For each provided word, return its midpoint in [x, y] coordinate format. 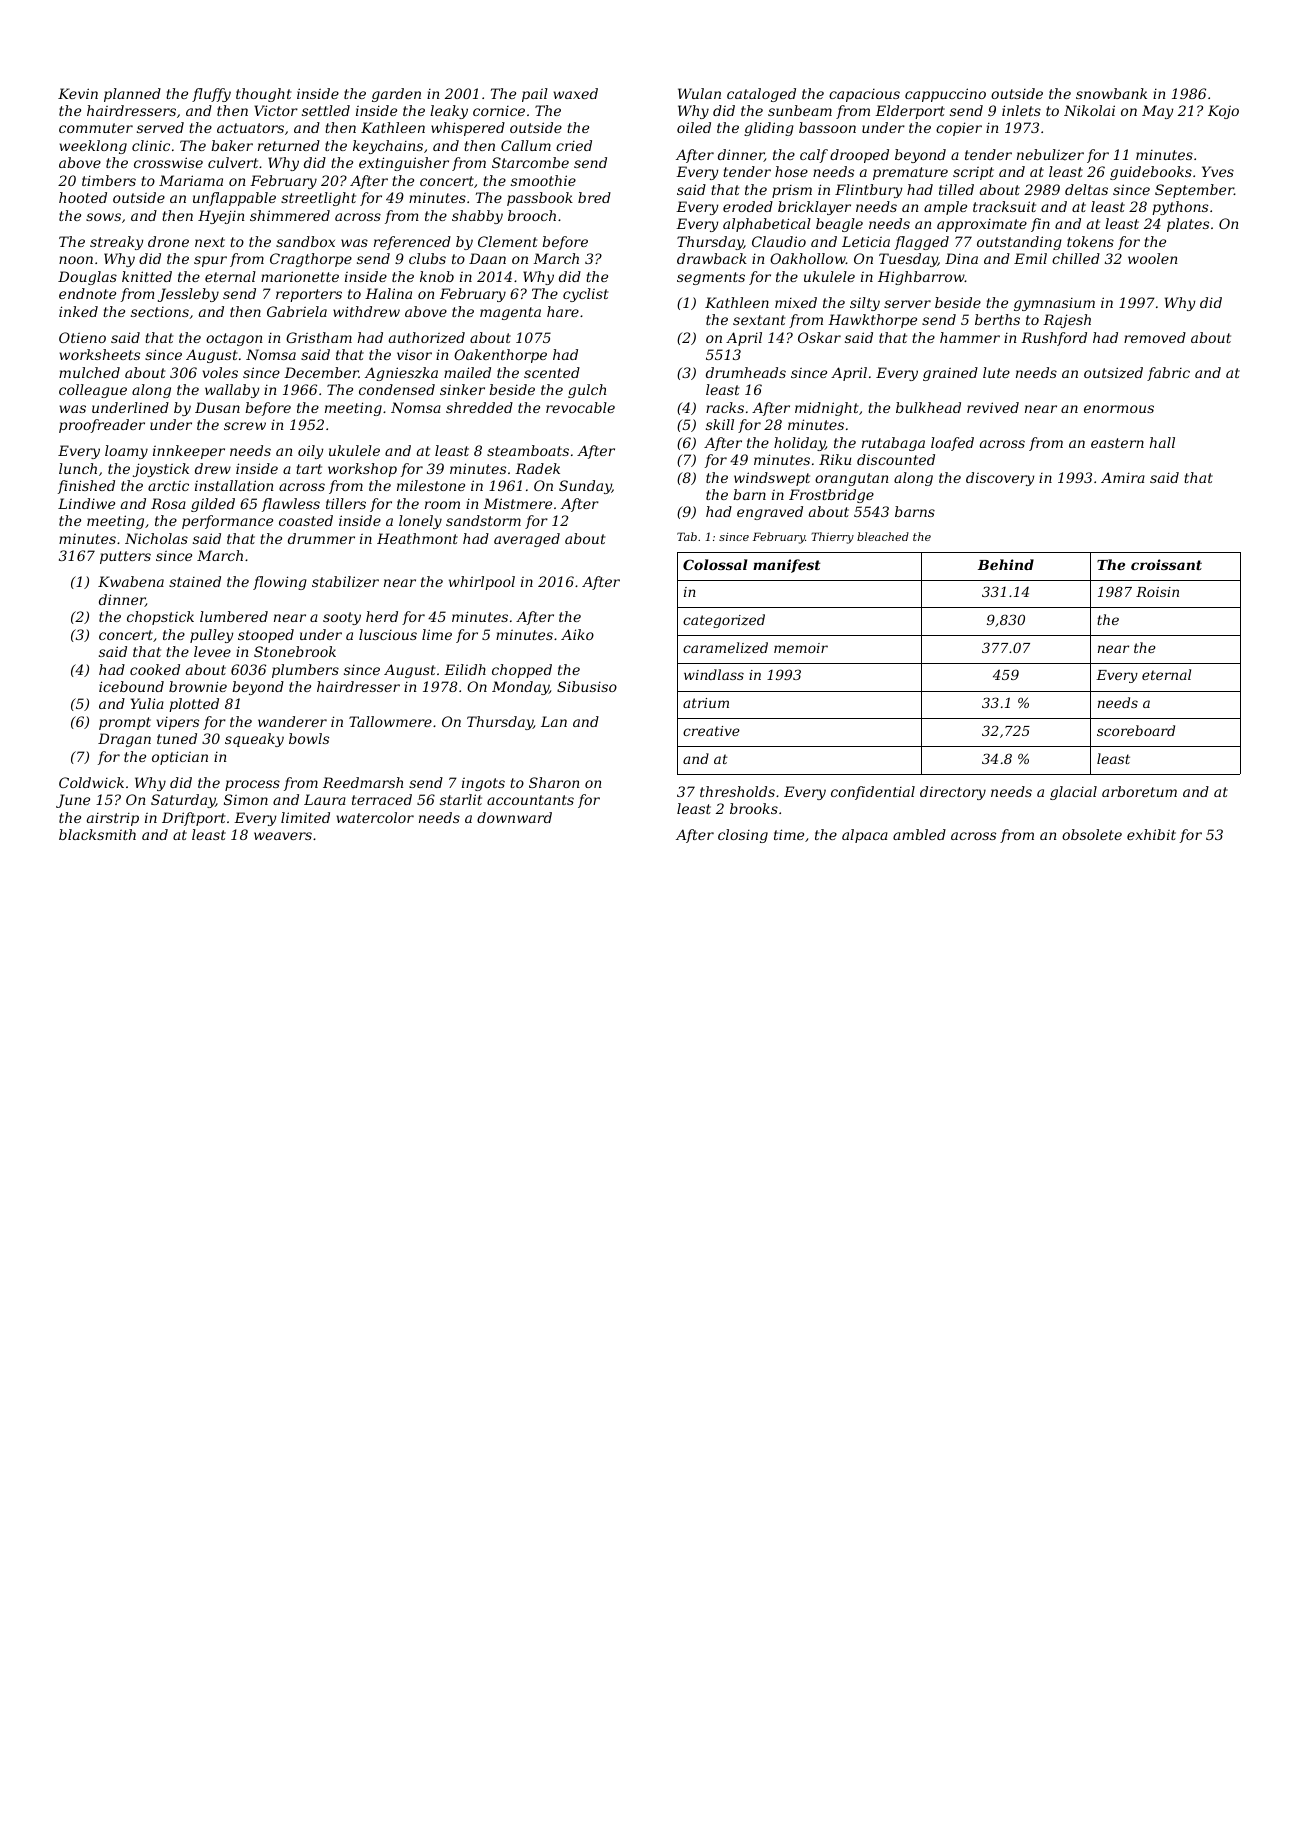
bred [594, 197]
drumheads [746, 372]
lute [996, 372]
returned [289, 145]
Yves [1218, 171]
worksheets [99, 354]
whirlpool [482, 583]
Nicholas [156, 538]
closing [743, 836]
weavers [283, 836]
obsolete [1092, 834]
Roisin [1157, 592]
